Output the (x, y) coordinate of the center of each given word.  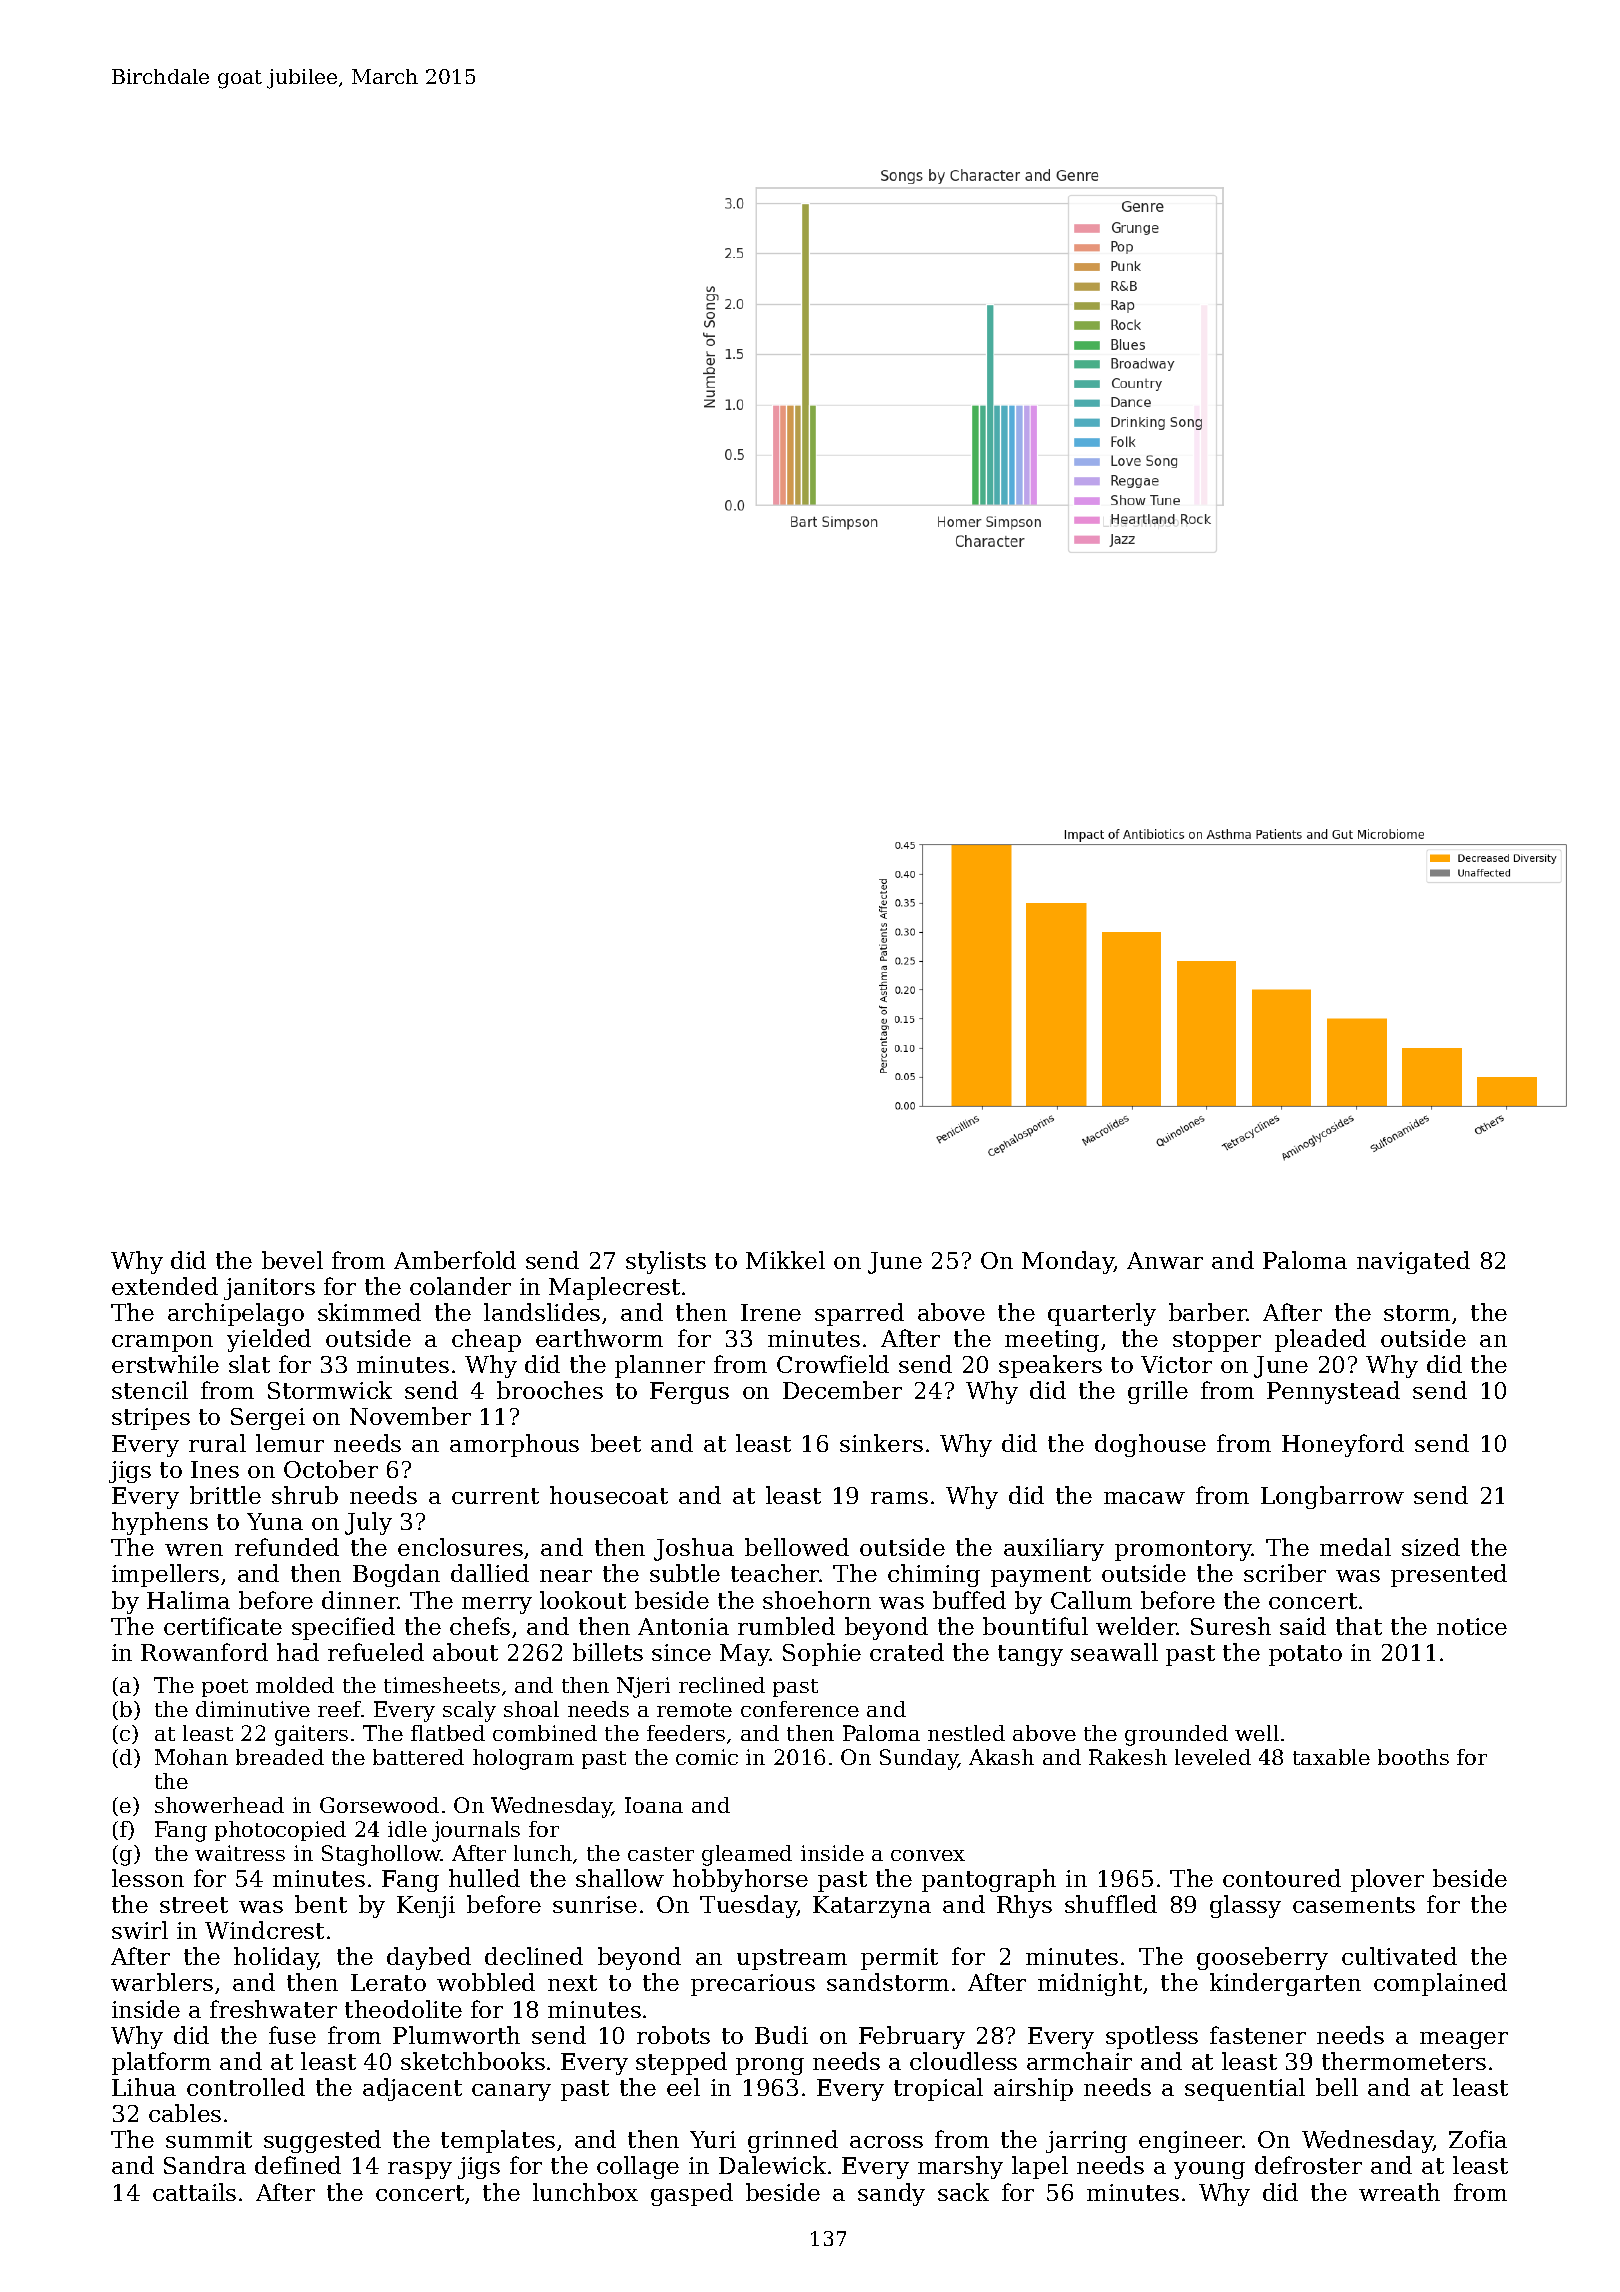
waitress (240, 1853)
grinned (793, 2141)
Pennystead (1333, 1392)
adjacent (412, 2089)
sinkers (881, 1443)
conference (800, 1709)
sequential (1245, 2089)
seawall (1114, 1652)
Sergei (268, 1419)
